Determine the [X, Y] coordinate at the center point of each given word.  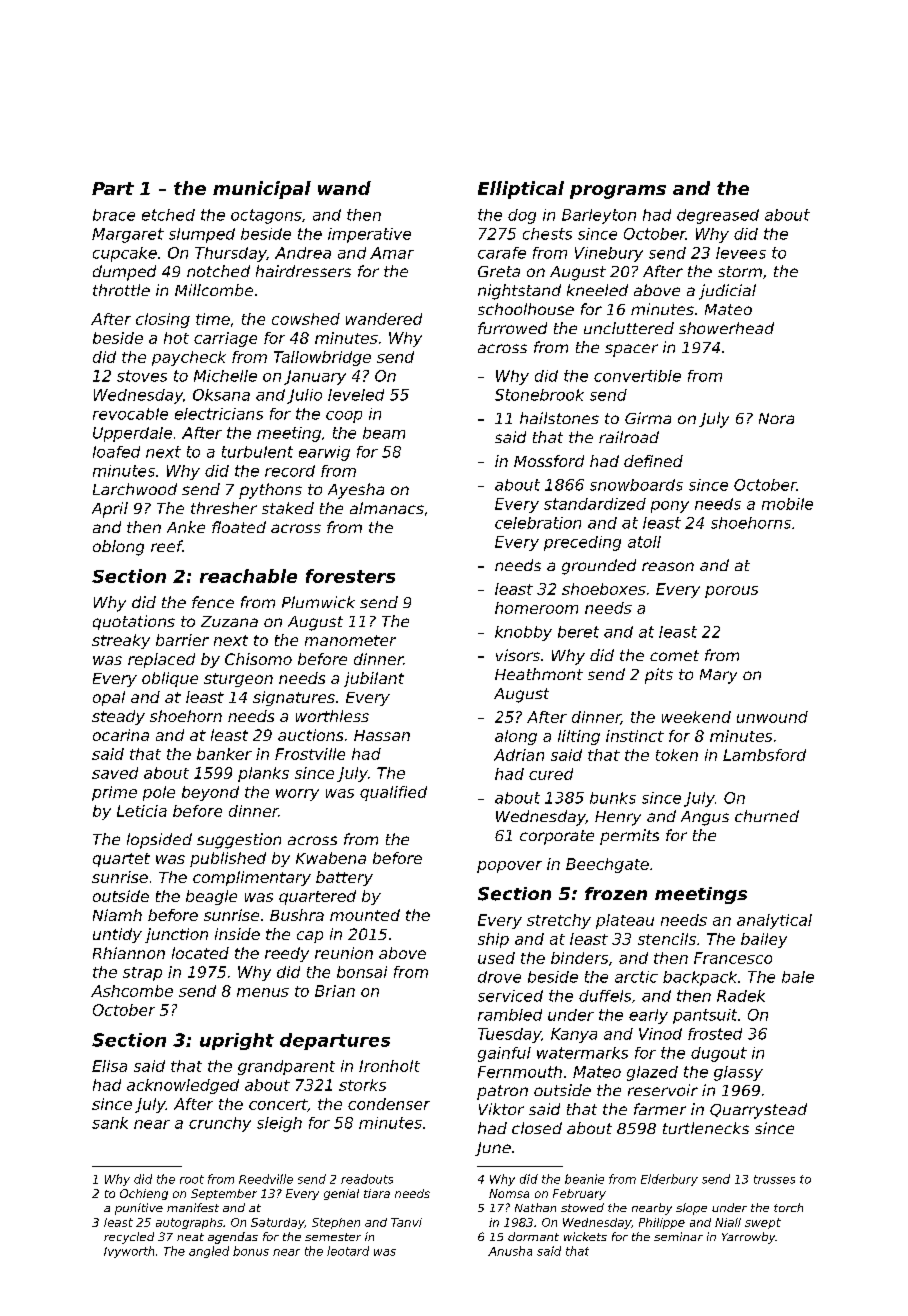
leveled [356, 395]
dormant [533, 1236]
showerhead [726, 328]
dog [522, 216]
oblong [118, 548]
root [192, 1179]
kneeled [597, 290]
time [213, 319]
